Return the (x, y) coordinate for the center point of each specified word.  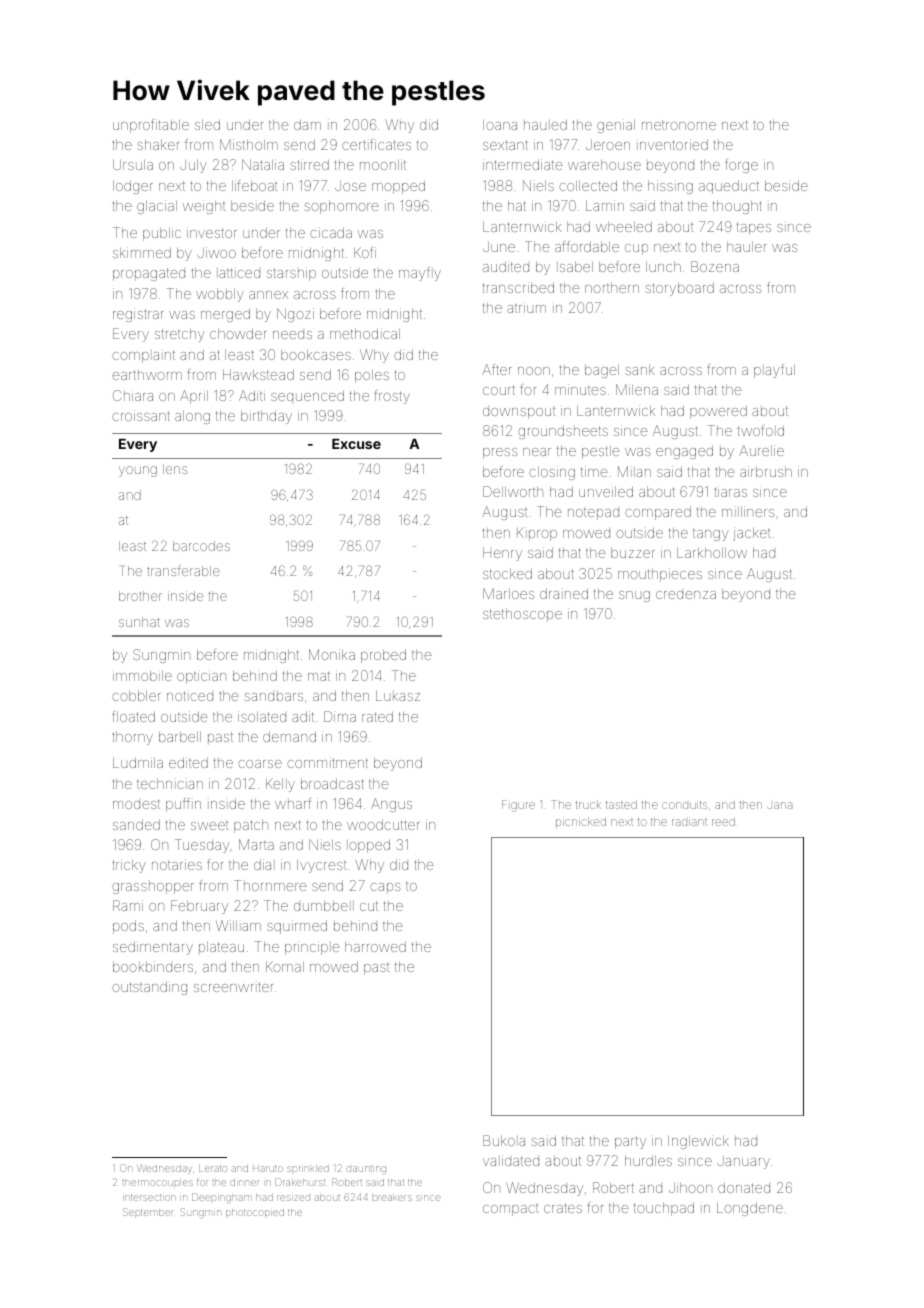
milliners (748, 511)
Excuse (356, 444)
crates (563, 1208)
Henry (502, 554)
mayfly (420, 274)
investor (212, 232)
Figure (518, 806)
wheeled (624, 226)
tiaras (730, 491)
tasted (621, 805)
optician (201, 677)
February (199, 907)
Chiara (133, 395)
